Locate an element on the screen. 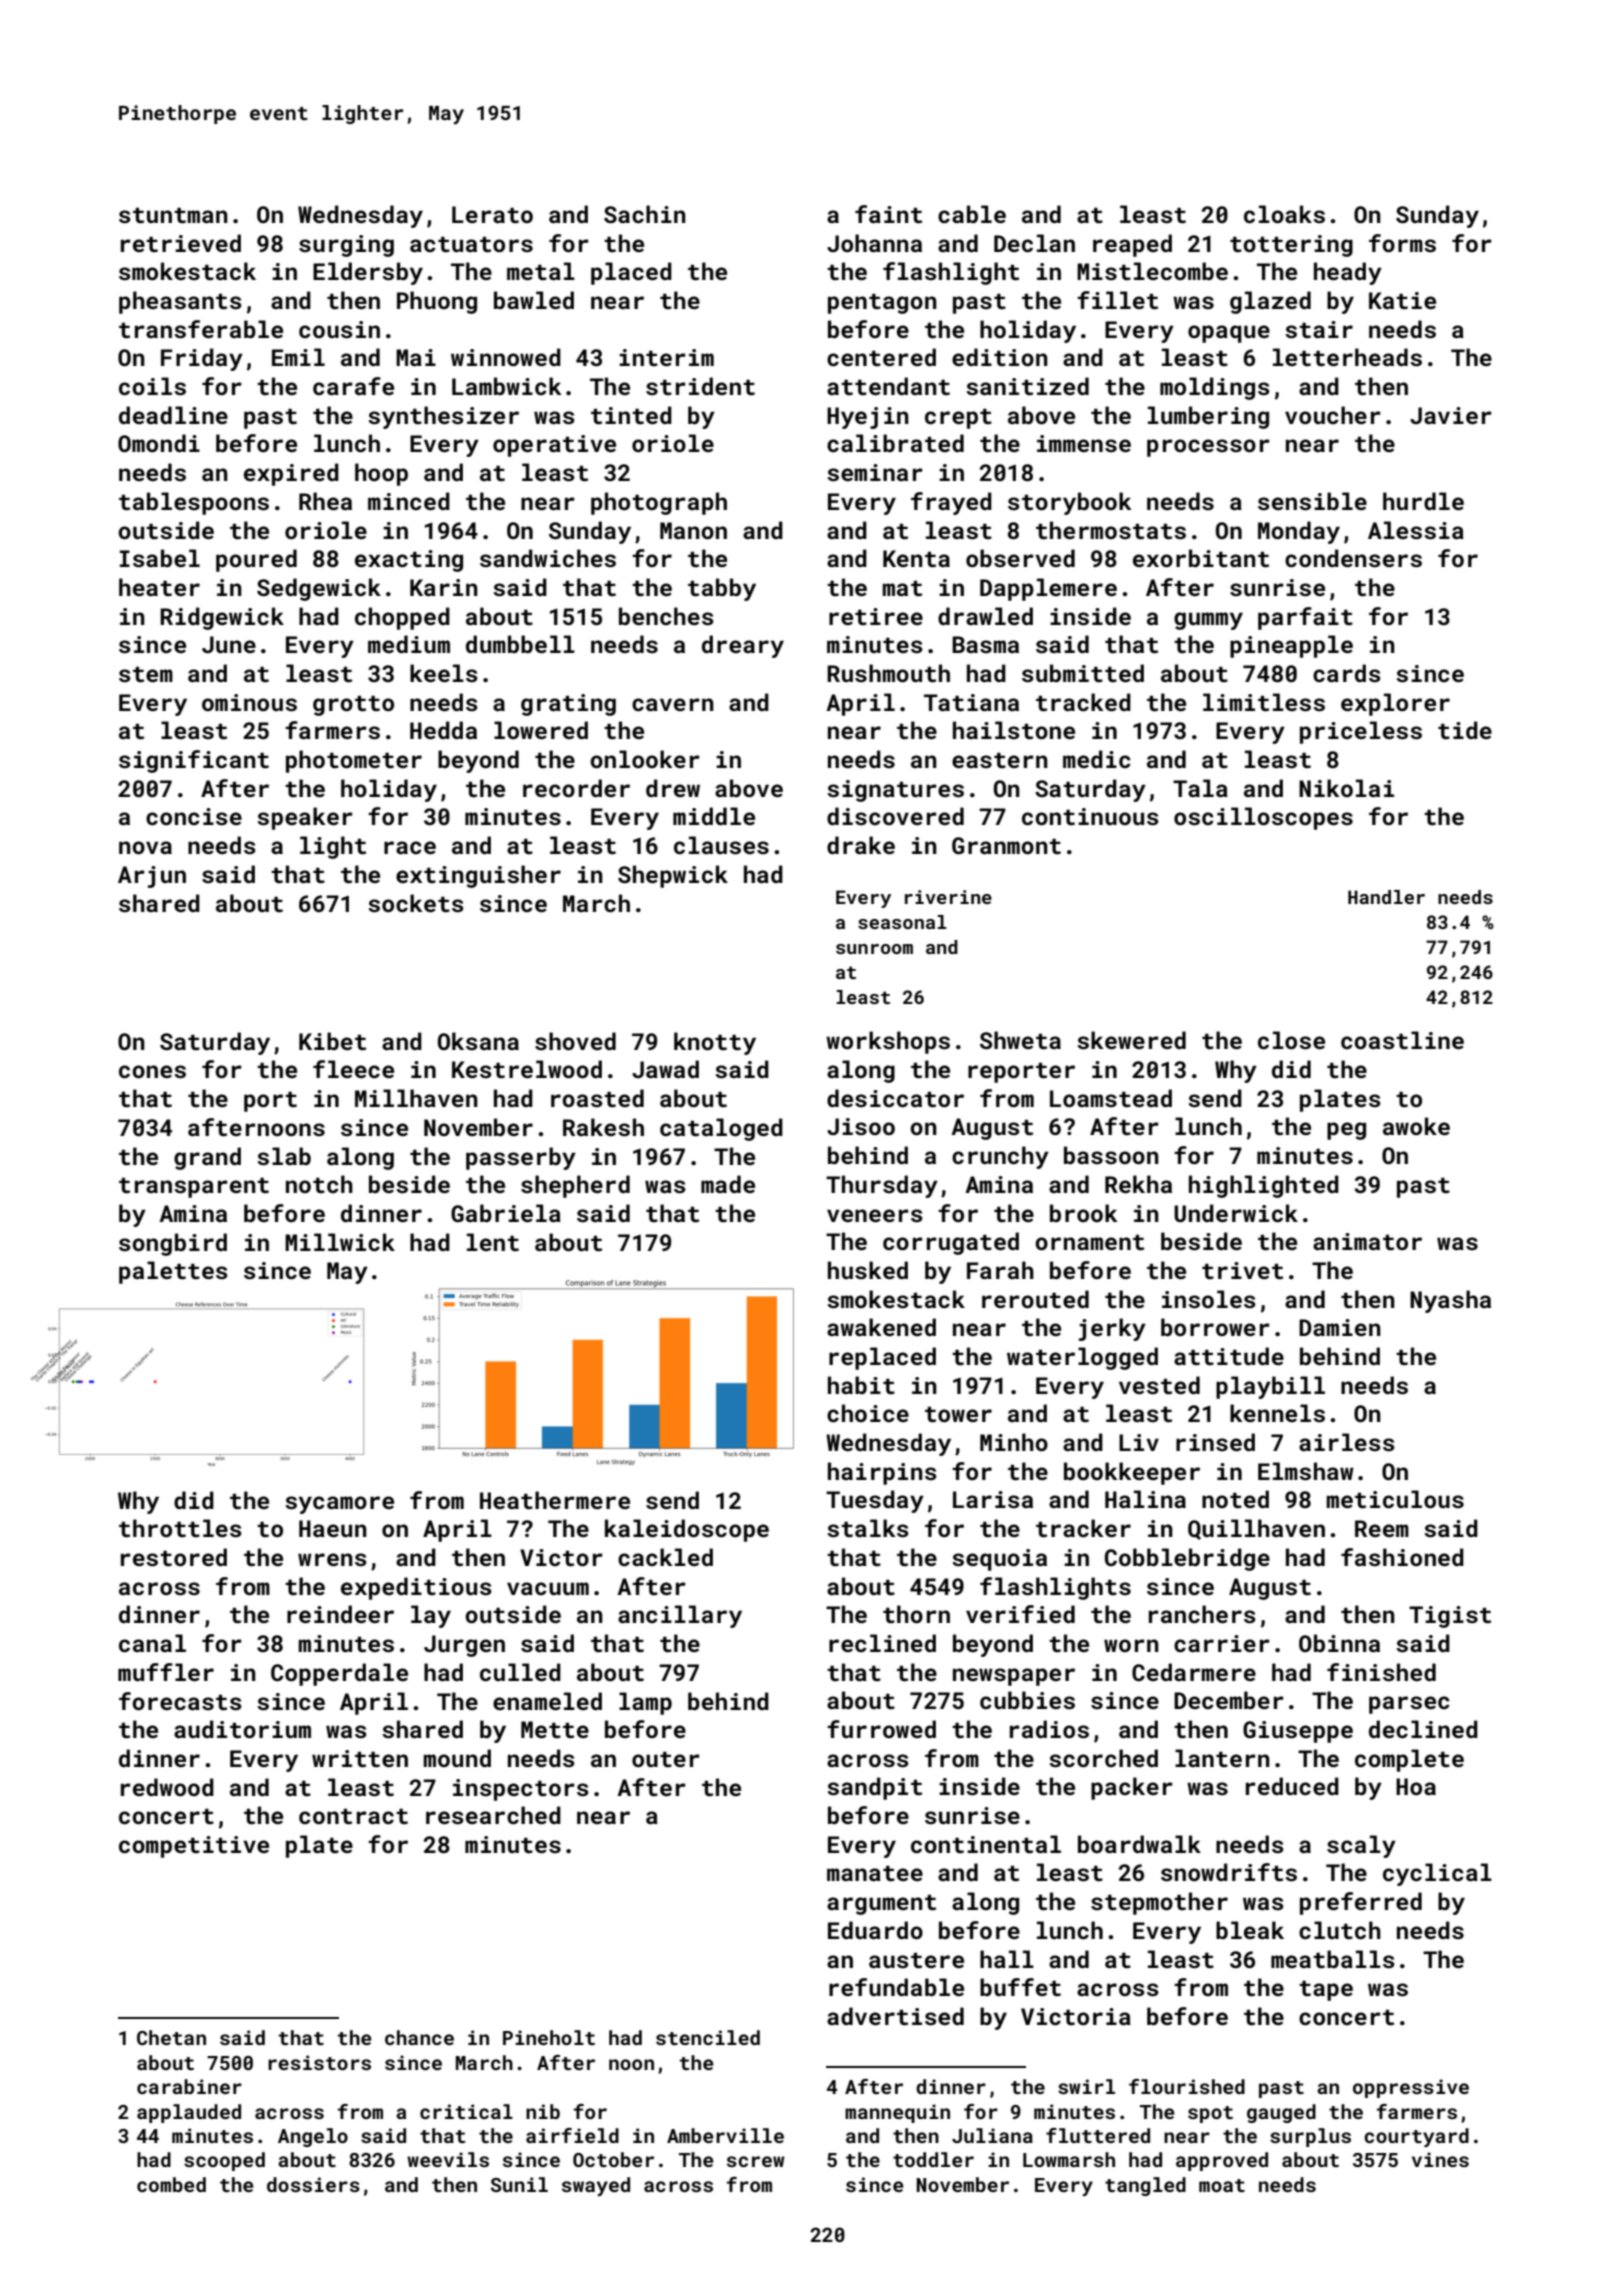 This screenshot has width=1620, height=2292. Rekha is located at coordinates (1138, 1184).
